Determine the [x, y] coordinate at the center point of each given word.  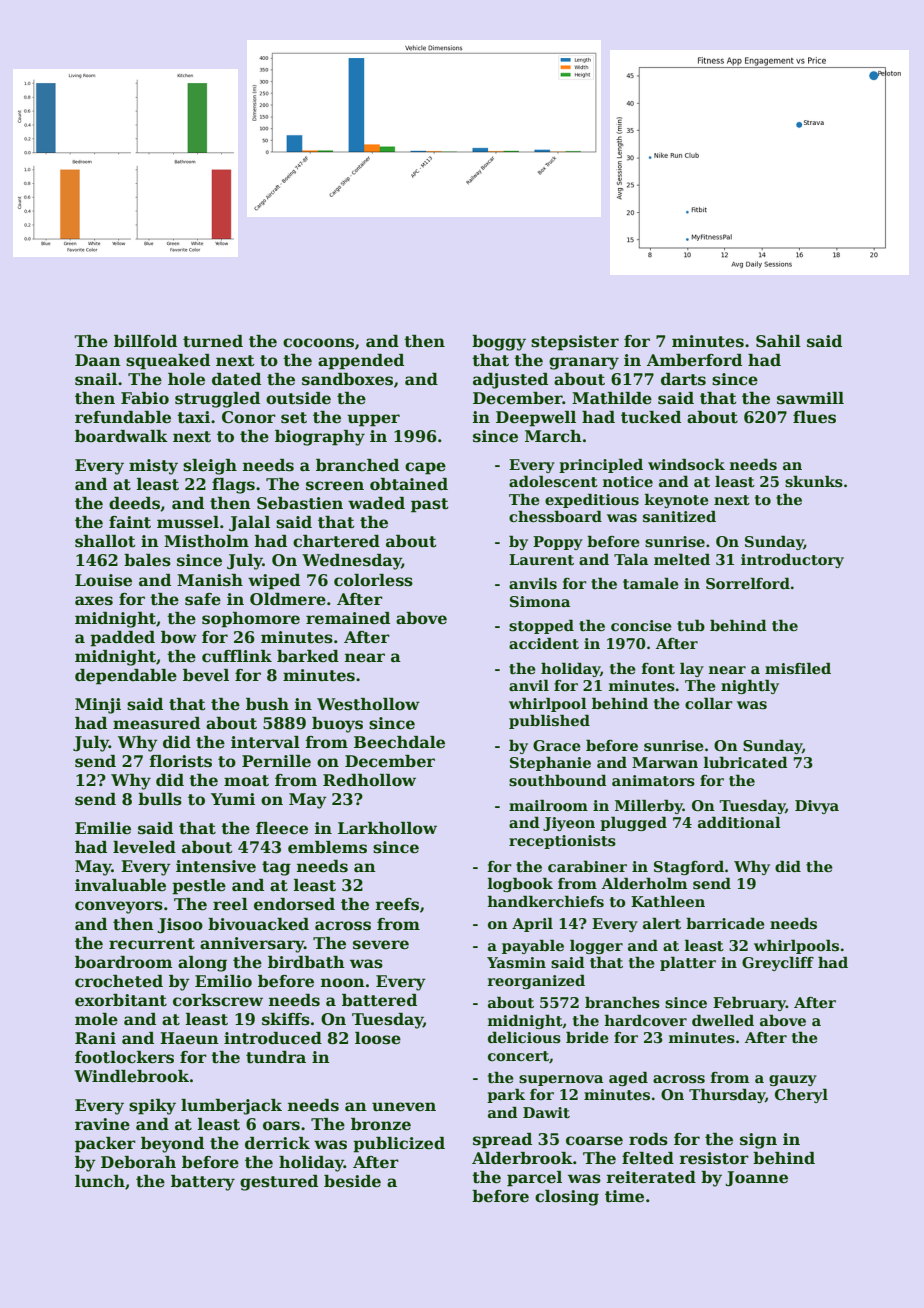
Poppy [558, 543]
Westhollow [368, 704]
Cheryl [801, 1095]
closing [567, 1198]
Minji [98, 706]
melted [682, 559]
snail [96, 379]
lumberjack [231, 1107]
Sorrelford [748, 583]
